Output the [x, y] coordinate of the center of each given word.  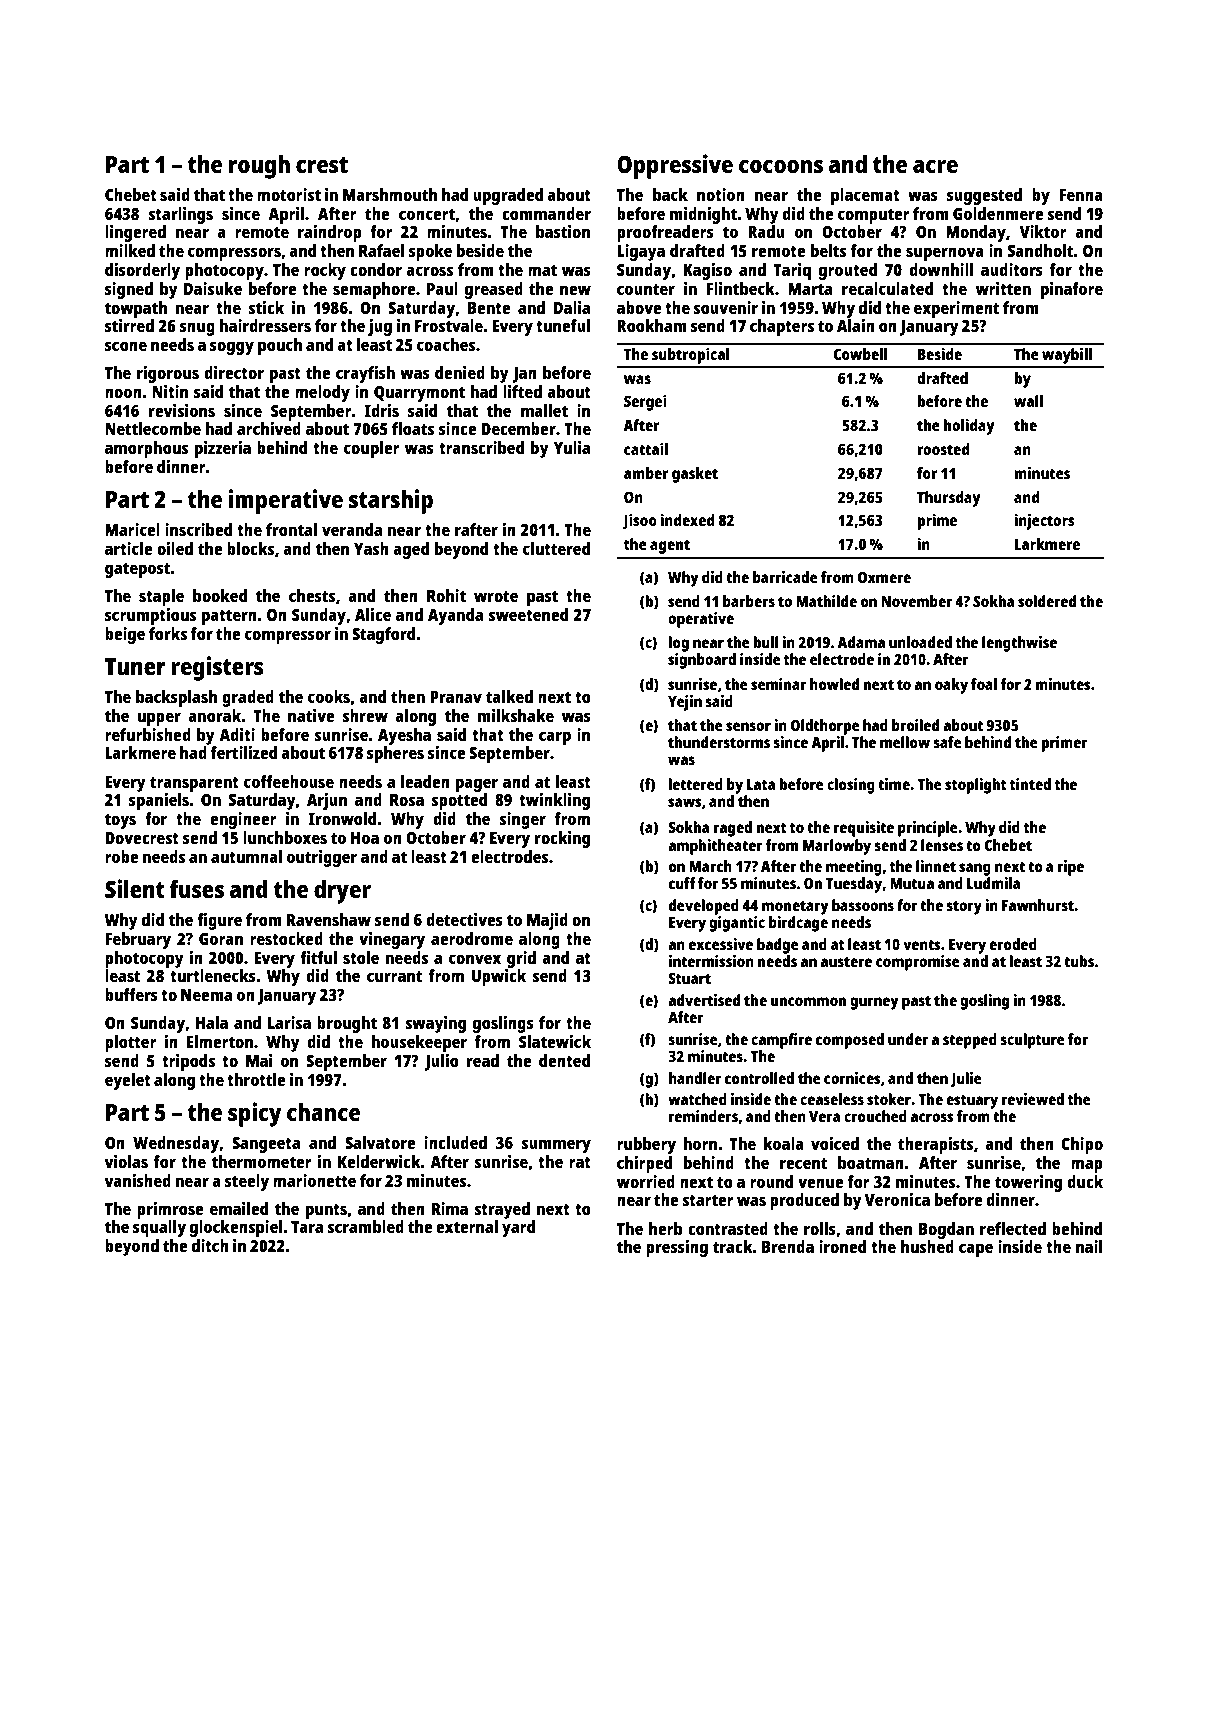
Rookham [652, 325]
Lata [761, 784]
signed [129, 290]
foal [984, 684]
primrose [170, 1210]
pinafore [1072, 290]
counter [646, 289]
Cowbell [860, 354]
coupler [372, 449]
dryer [342, 892]
